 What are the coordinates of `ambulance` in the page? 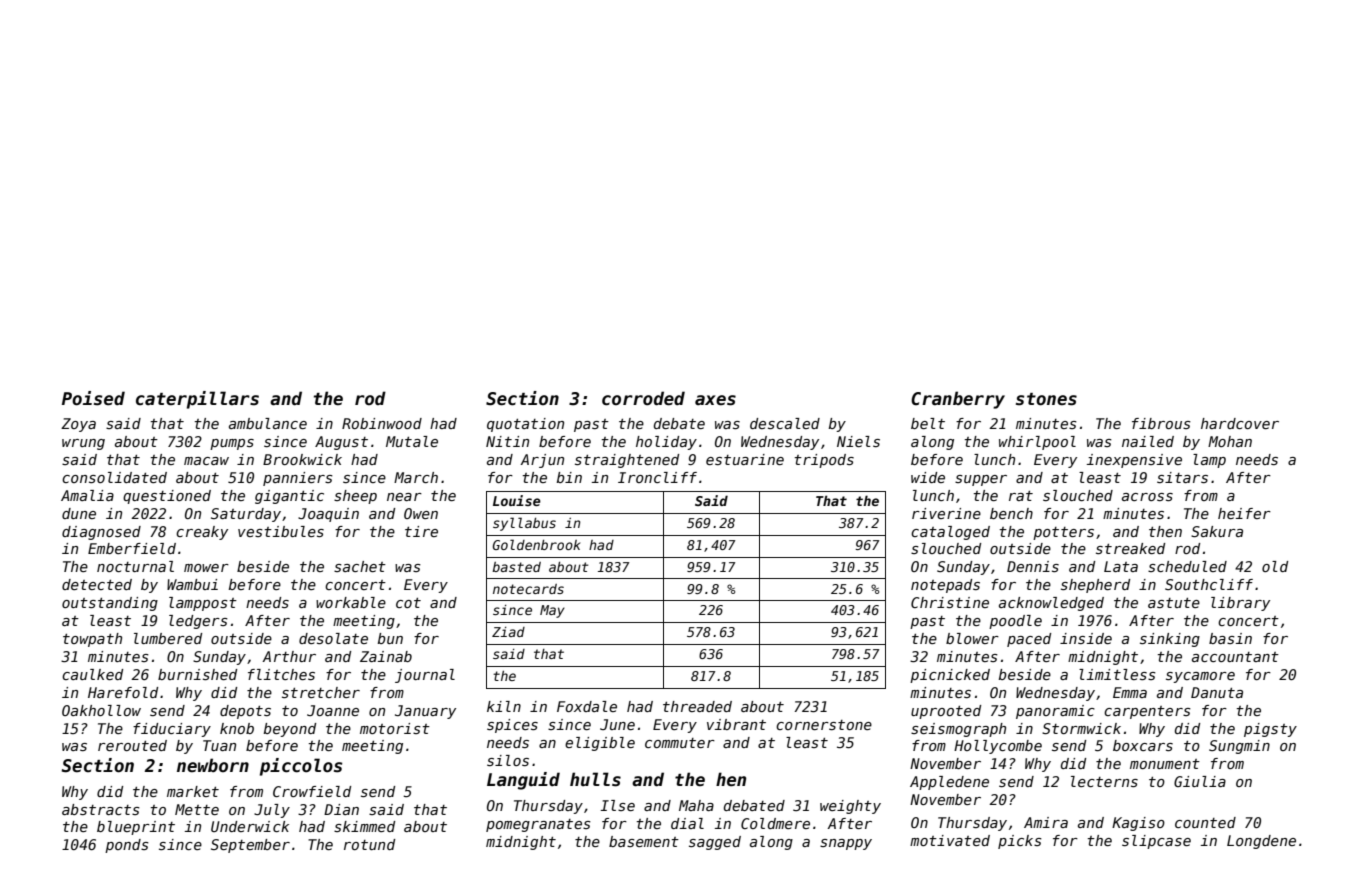 It's located at (268, 423).
